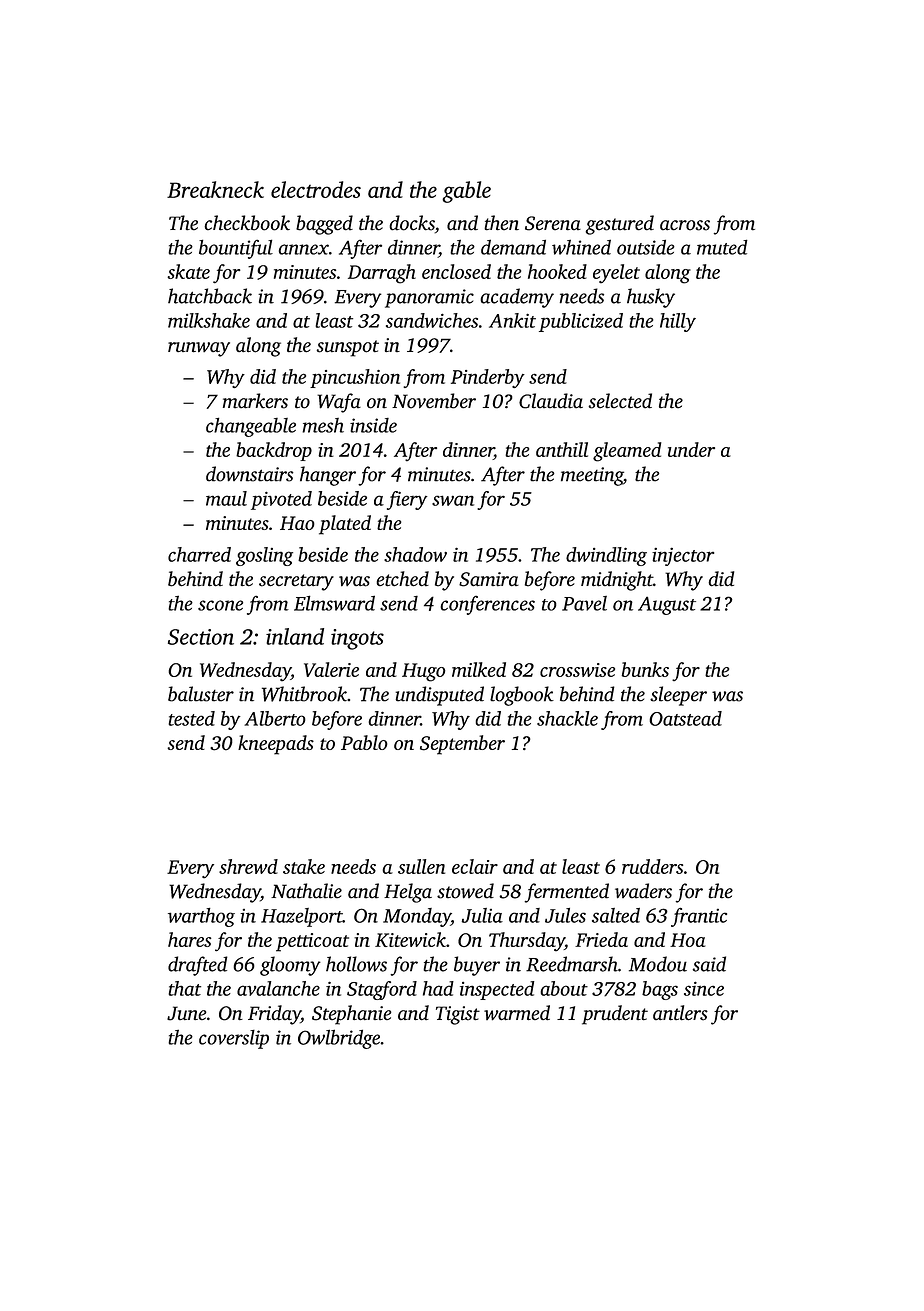  I want to click on Hugo, so click(423, 672).
